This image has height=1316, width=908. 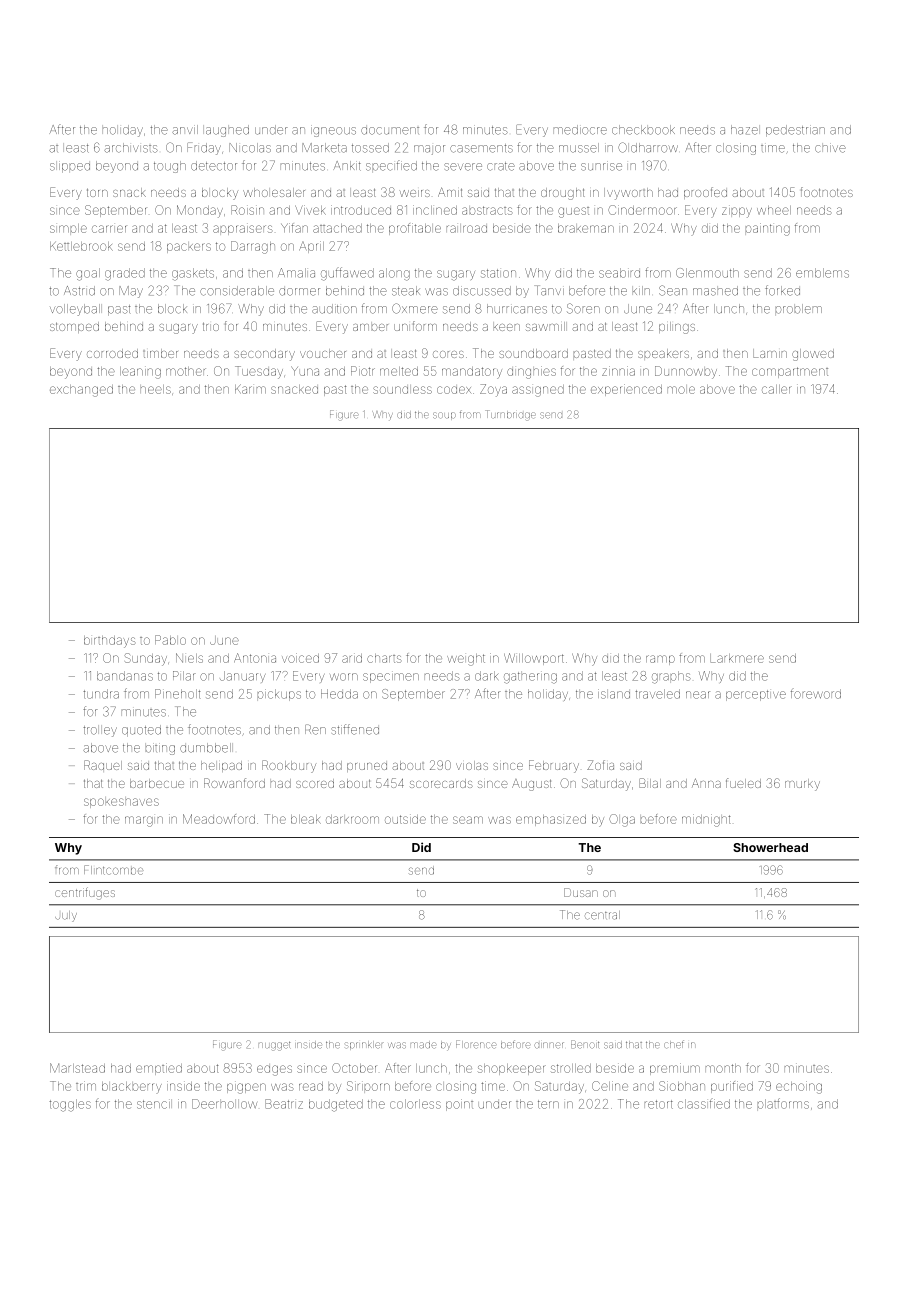 I want to click on assigned, so click(x=538, y=391).
